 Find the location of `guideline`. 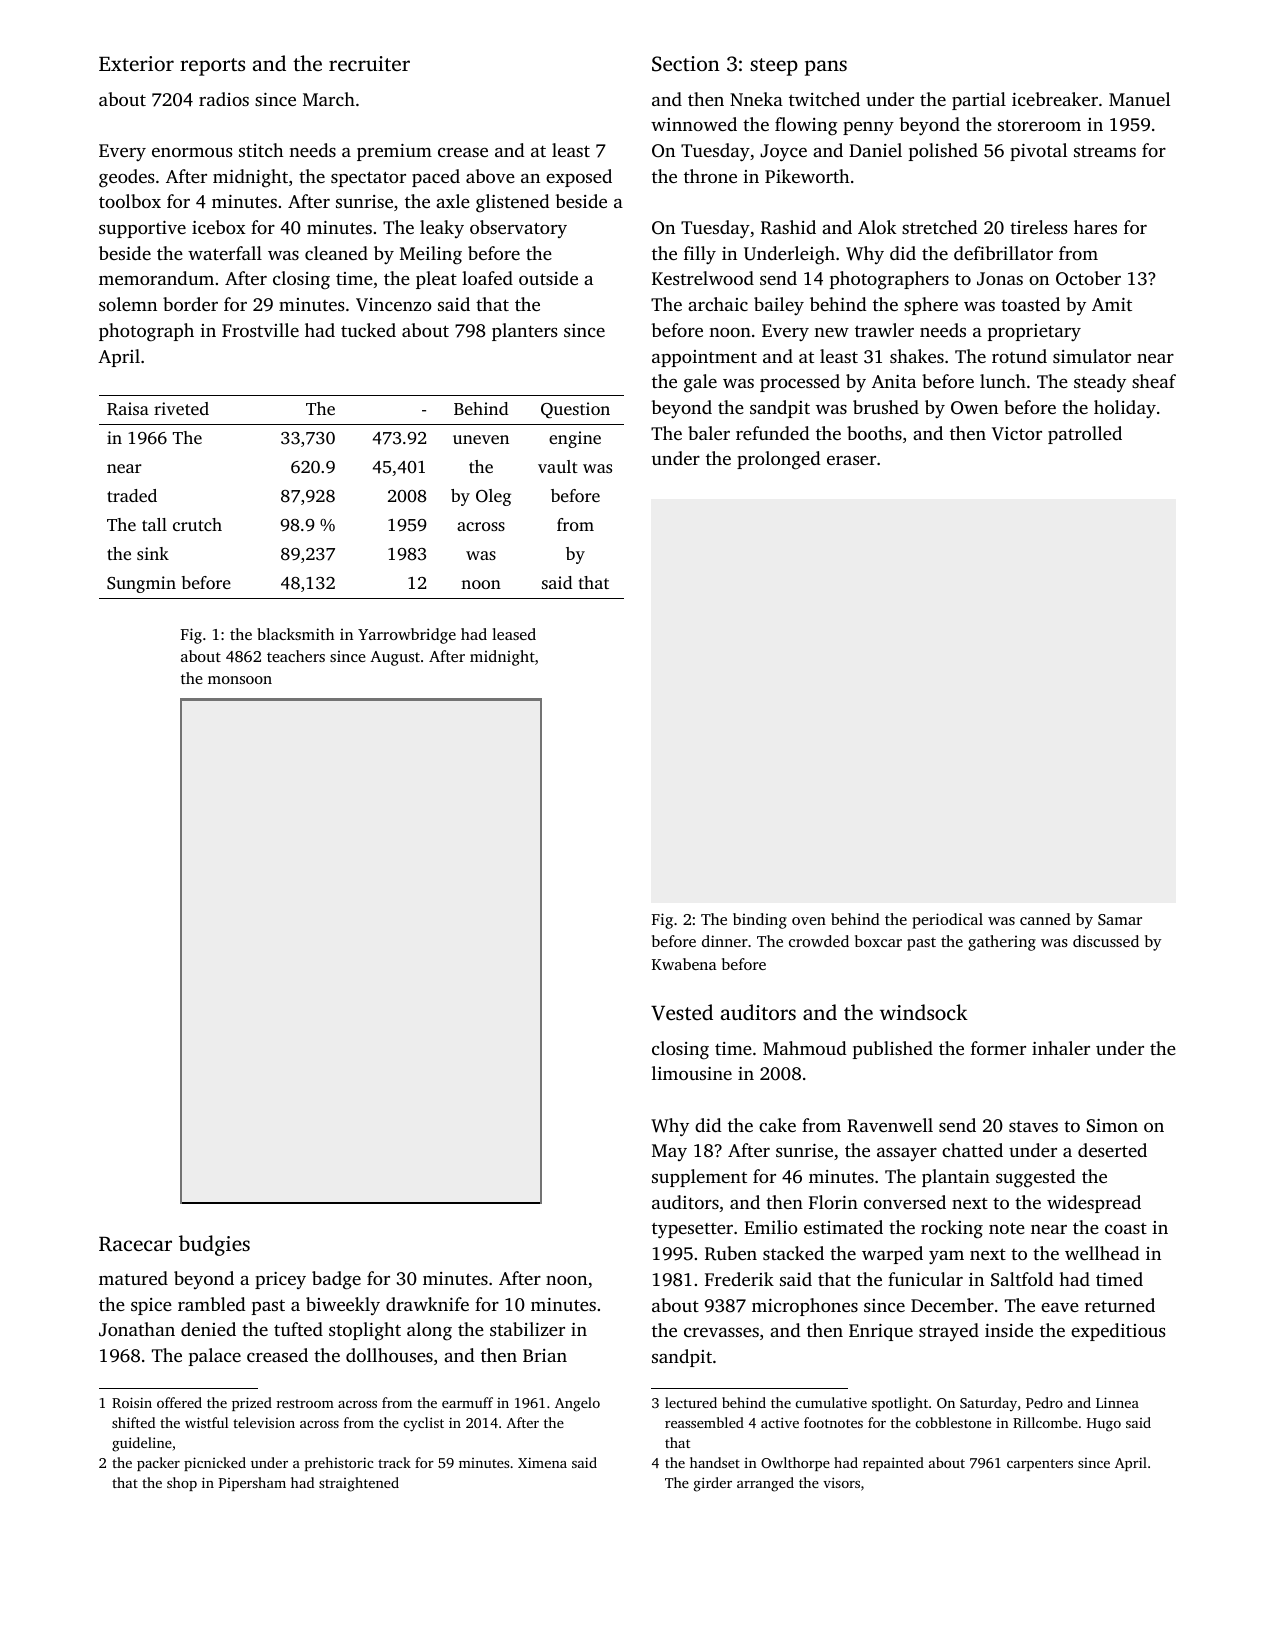

guideline is located at coordinates (142, 1444).
